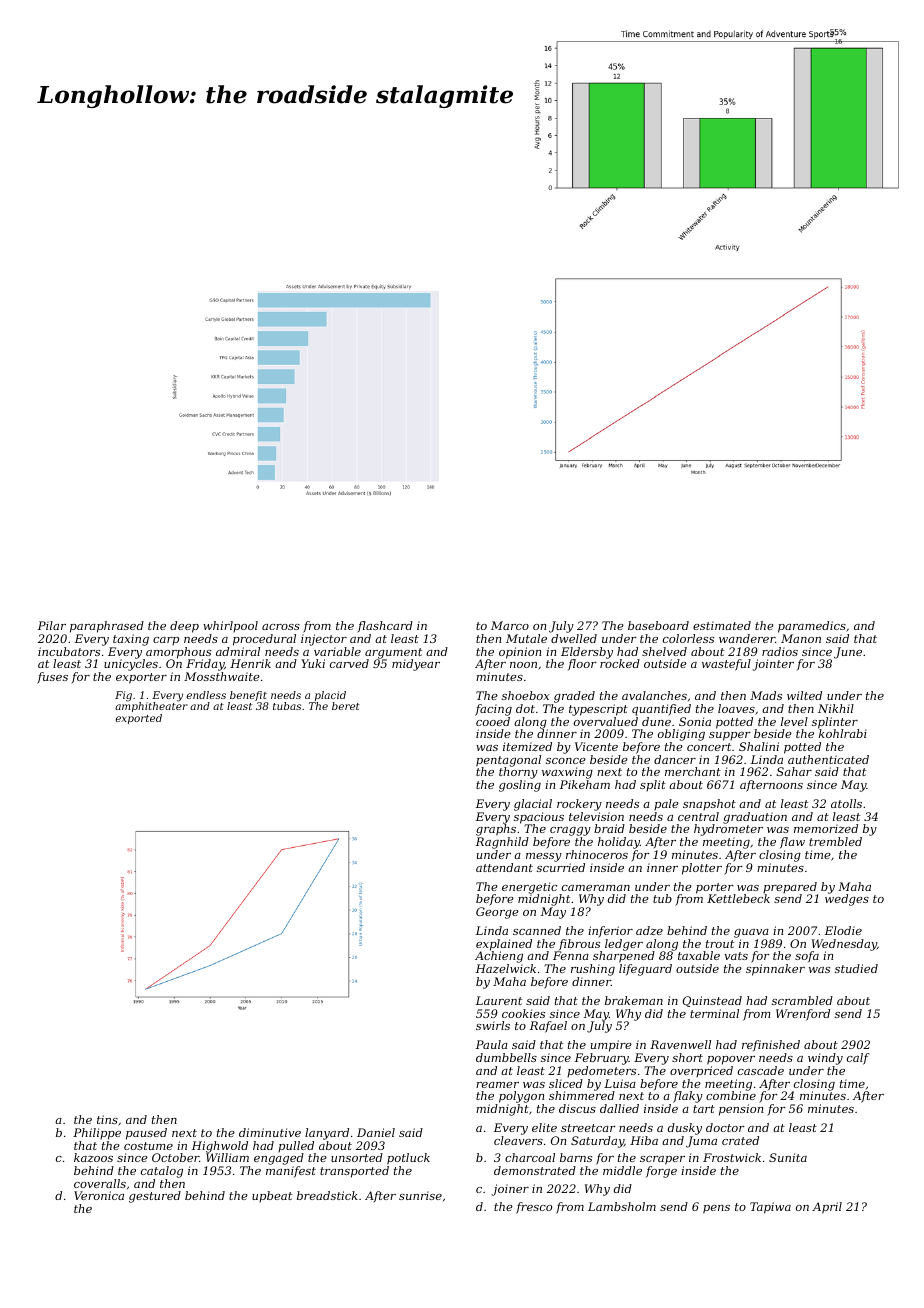 The width and height of the screenshot is (924, 1308). Describe the element at coordinates (496, 830) in the screenshot. I see `graphs` at that location.
